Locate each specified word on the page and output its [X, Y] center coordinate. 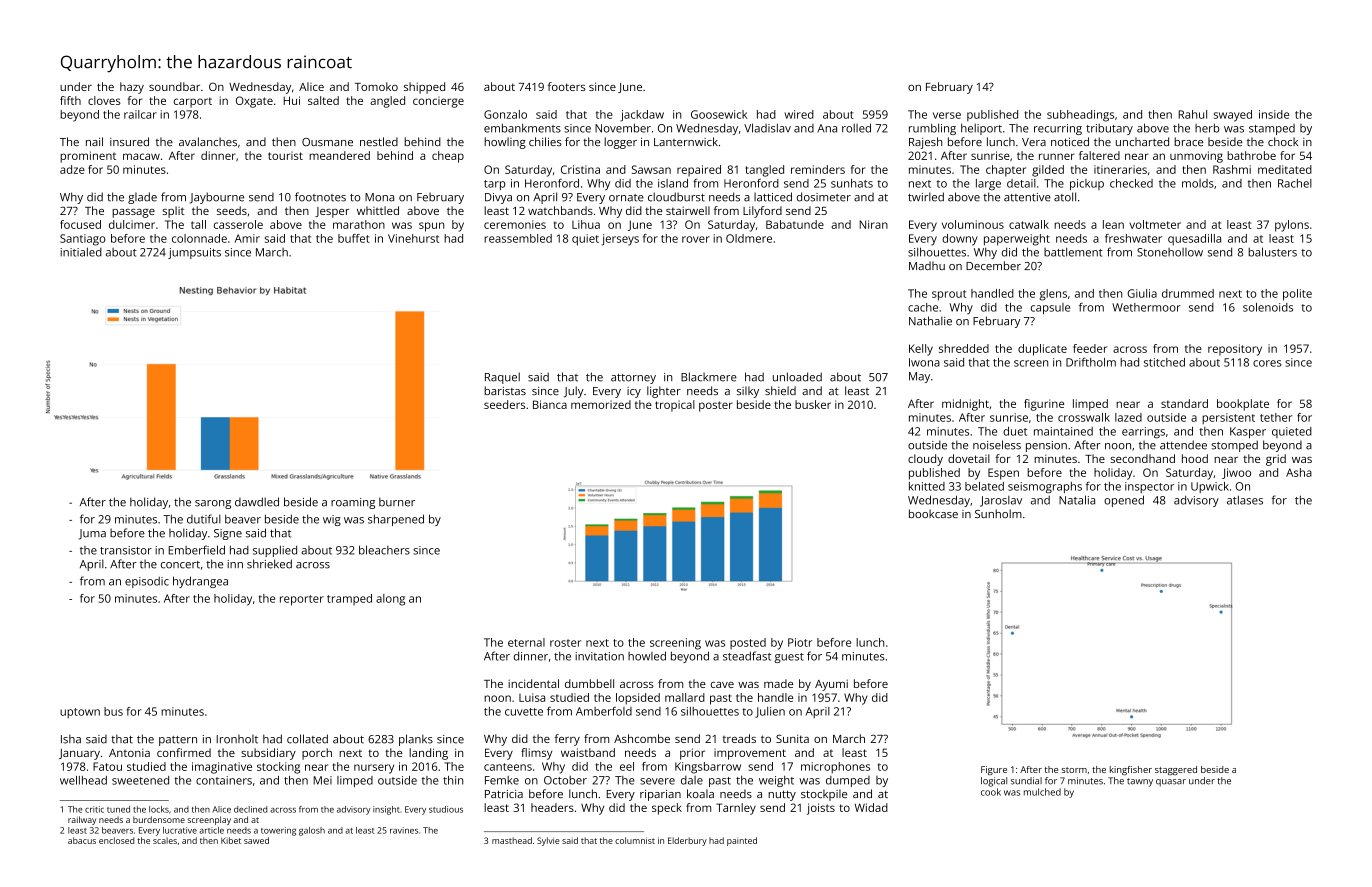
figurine [1044, 405]
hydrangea [200, 582]
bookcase [933, 513]
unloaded [797, 377]
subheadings [1080, 116]
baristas [505, 390]
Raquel [502, 378]
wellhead [83, 780]
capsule [1050, 308]
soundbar [174, 86]
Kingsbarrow [708, 768]
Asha [1299, 472]
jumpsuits [194, 253]
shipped [424, 88]
